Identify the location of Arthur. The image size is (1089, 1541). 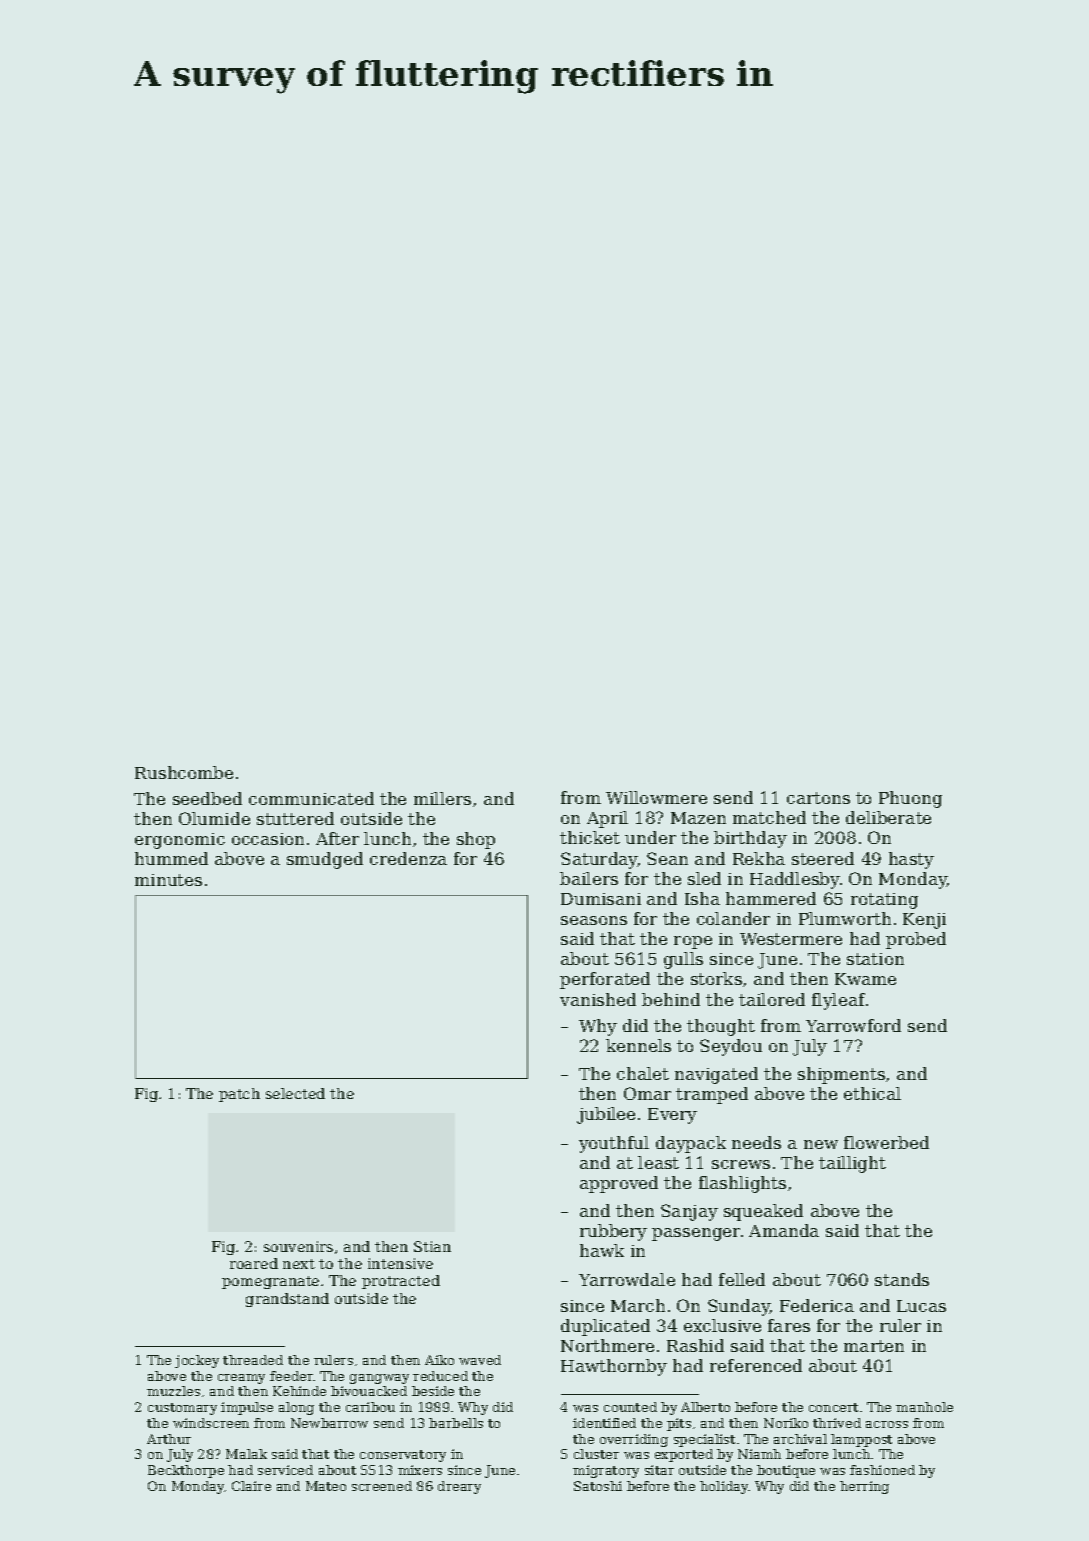
(169, 1439).
